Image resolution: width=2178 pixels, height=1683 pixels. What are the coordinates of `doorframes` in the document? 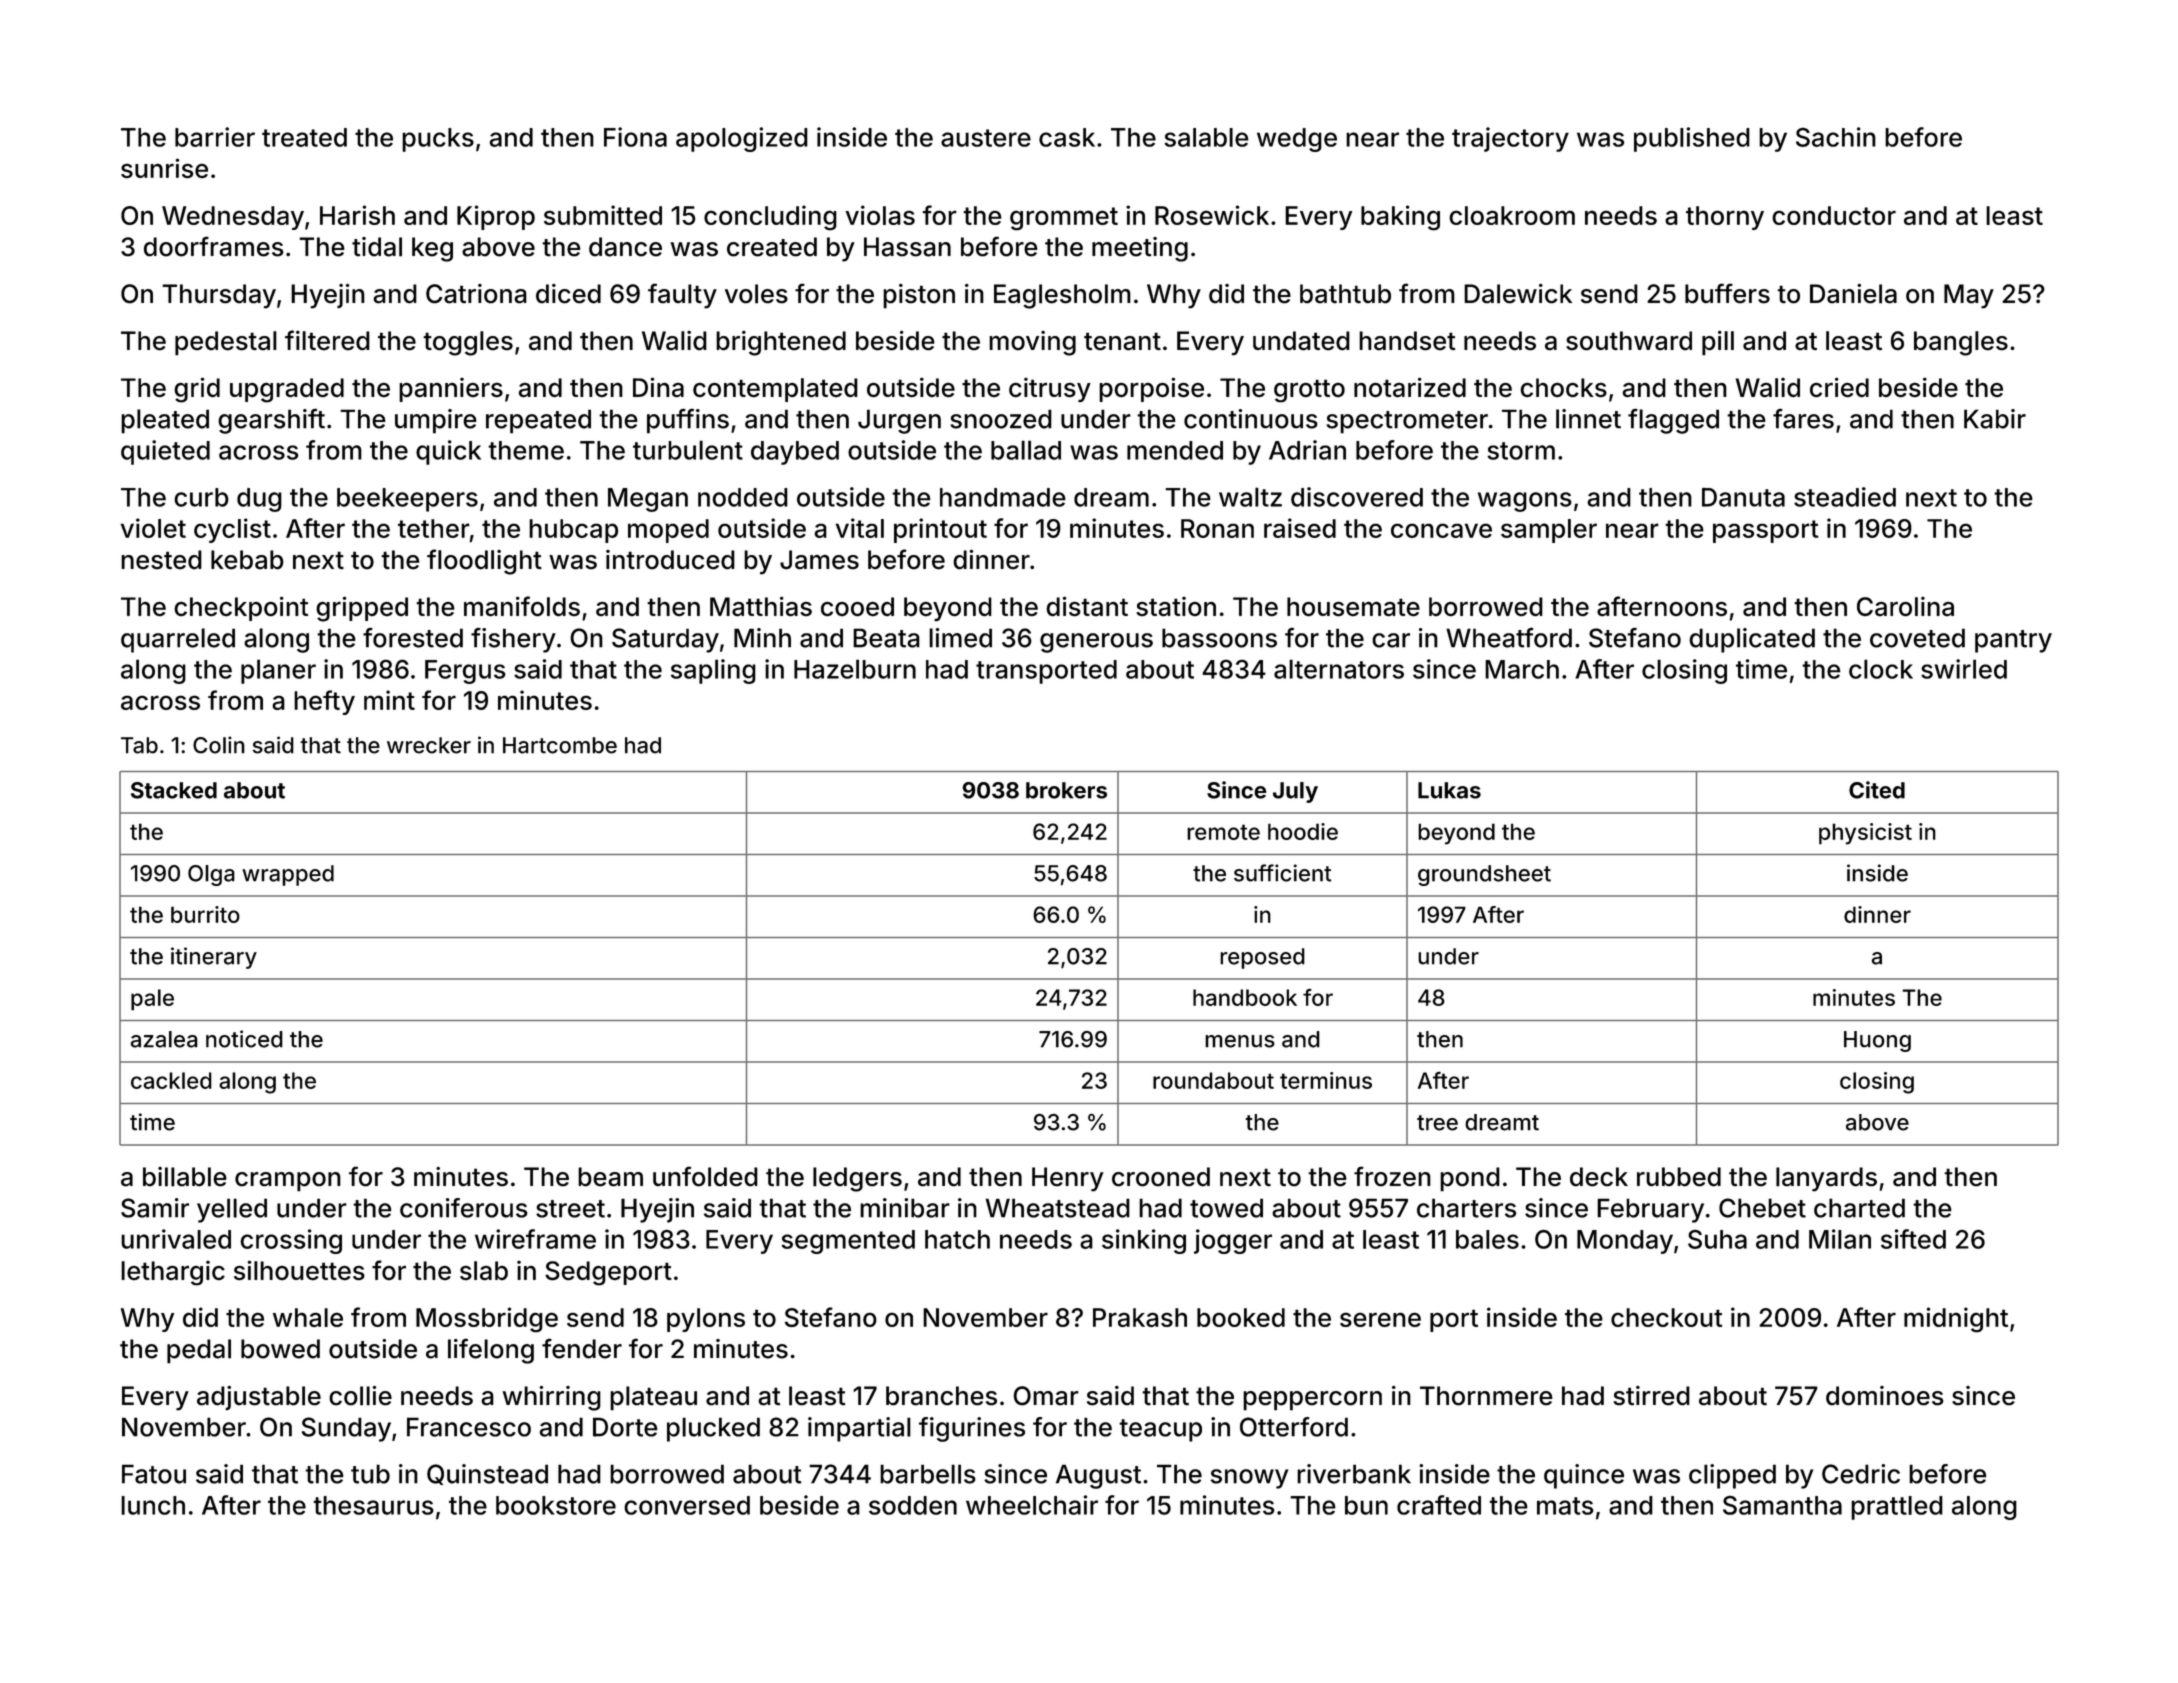 It's located at (214, 246).
